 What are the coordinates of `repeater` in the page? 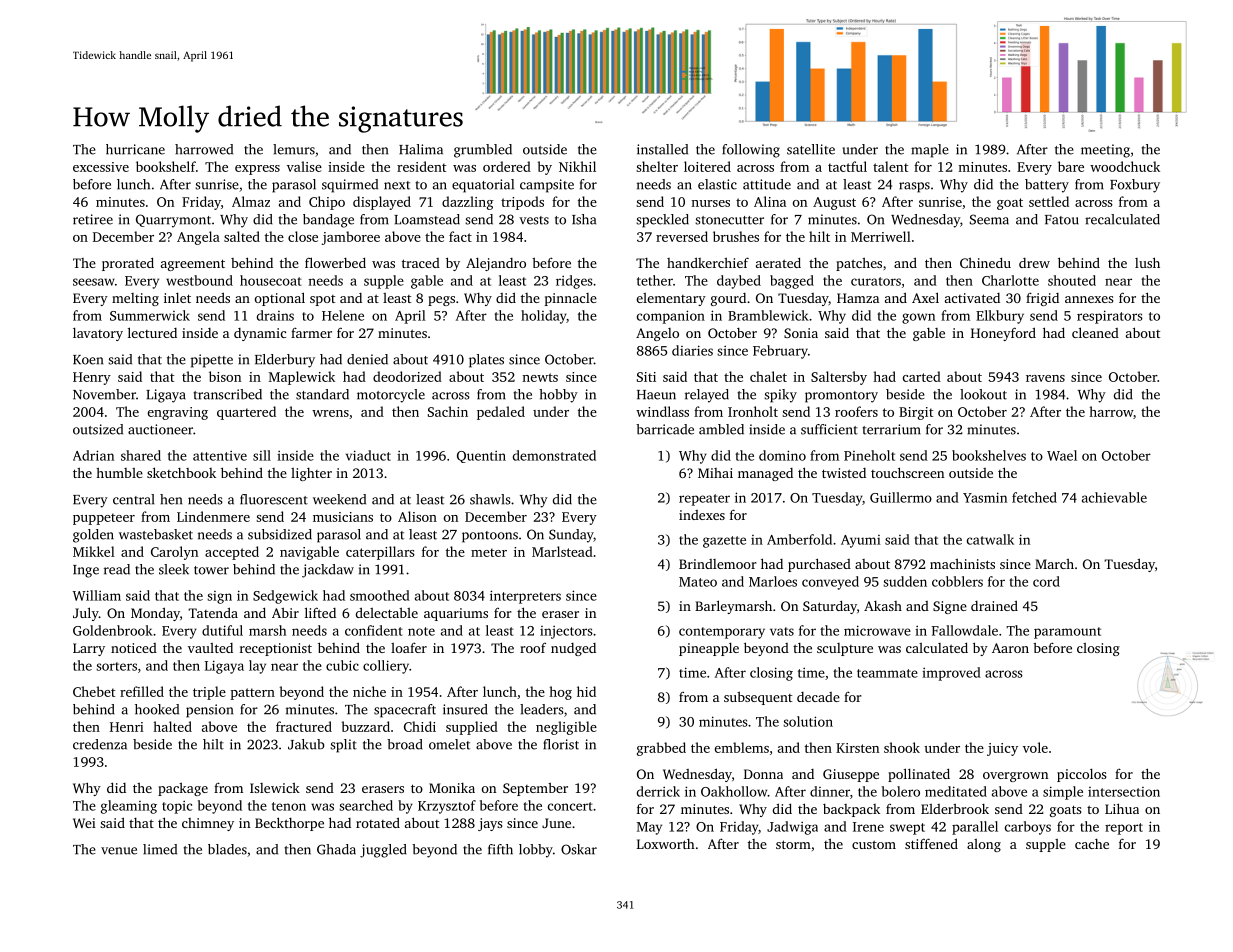 It's located at (704, 500).
